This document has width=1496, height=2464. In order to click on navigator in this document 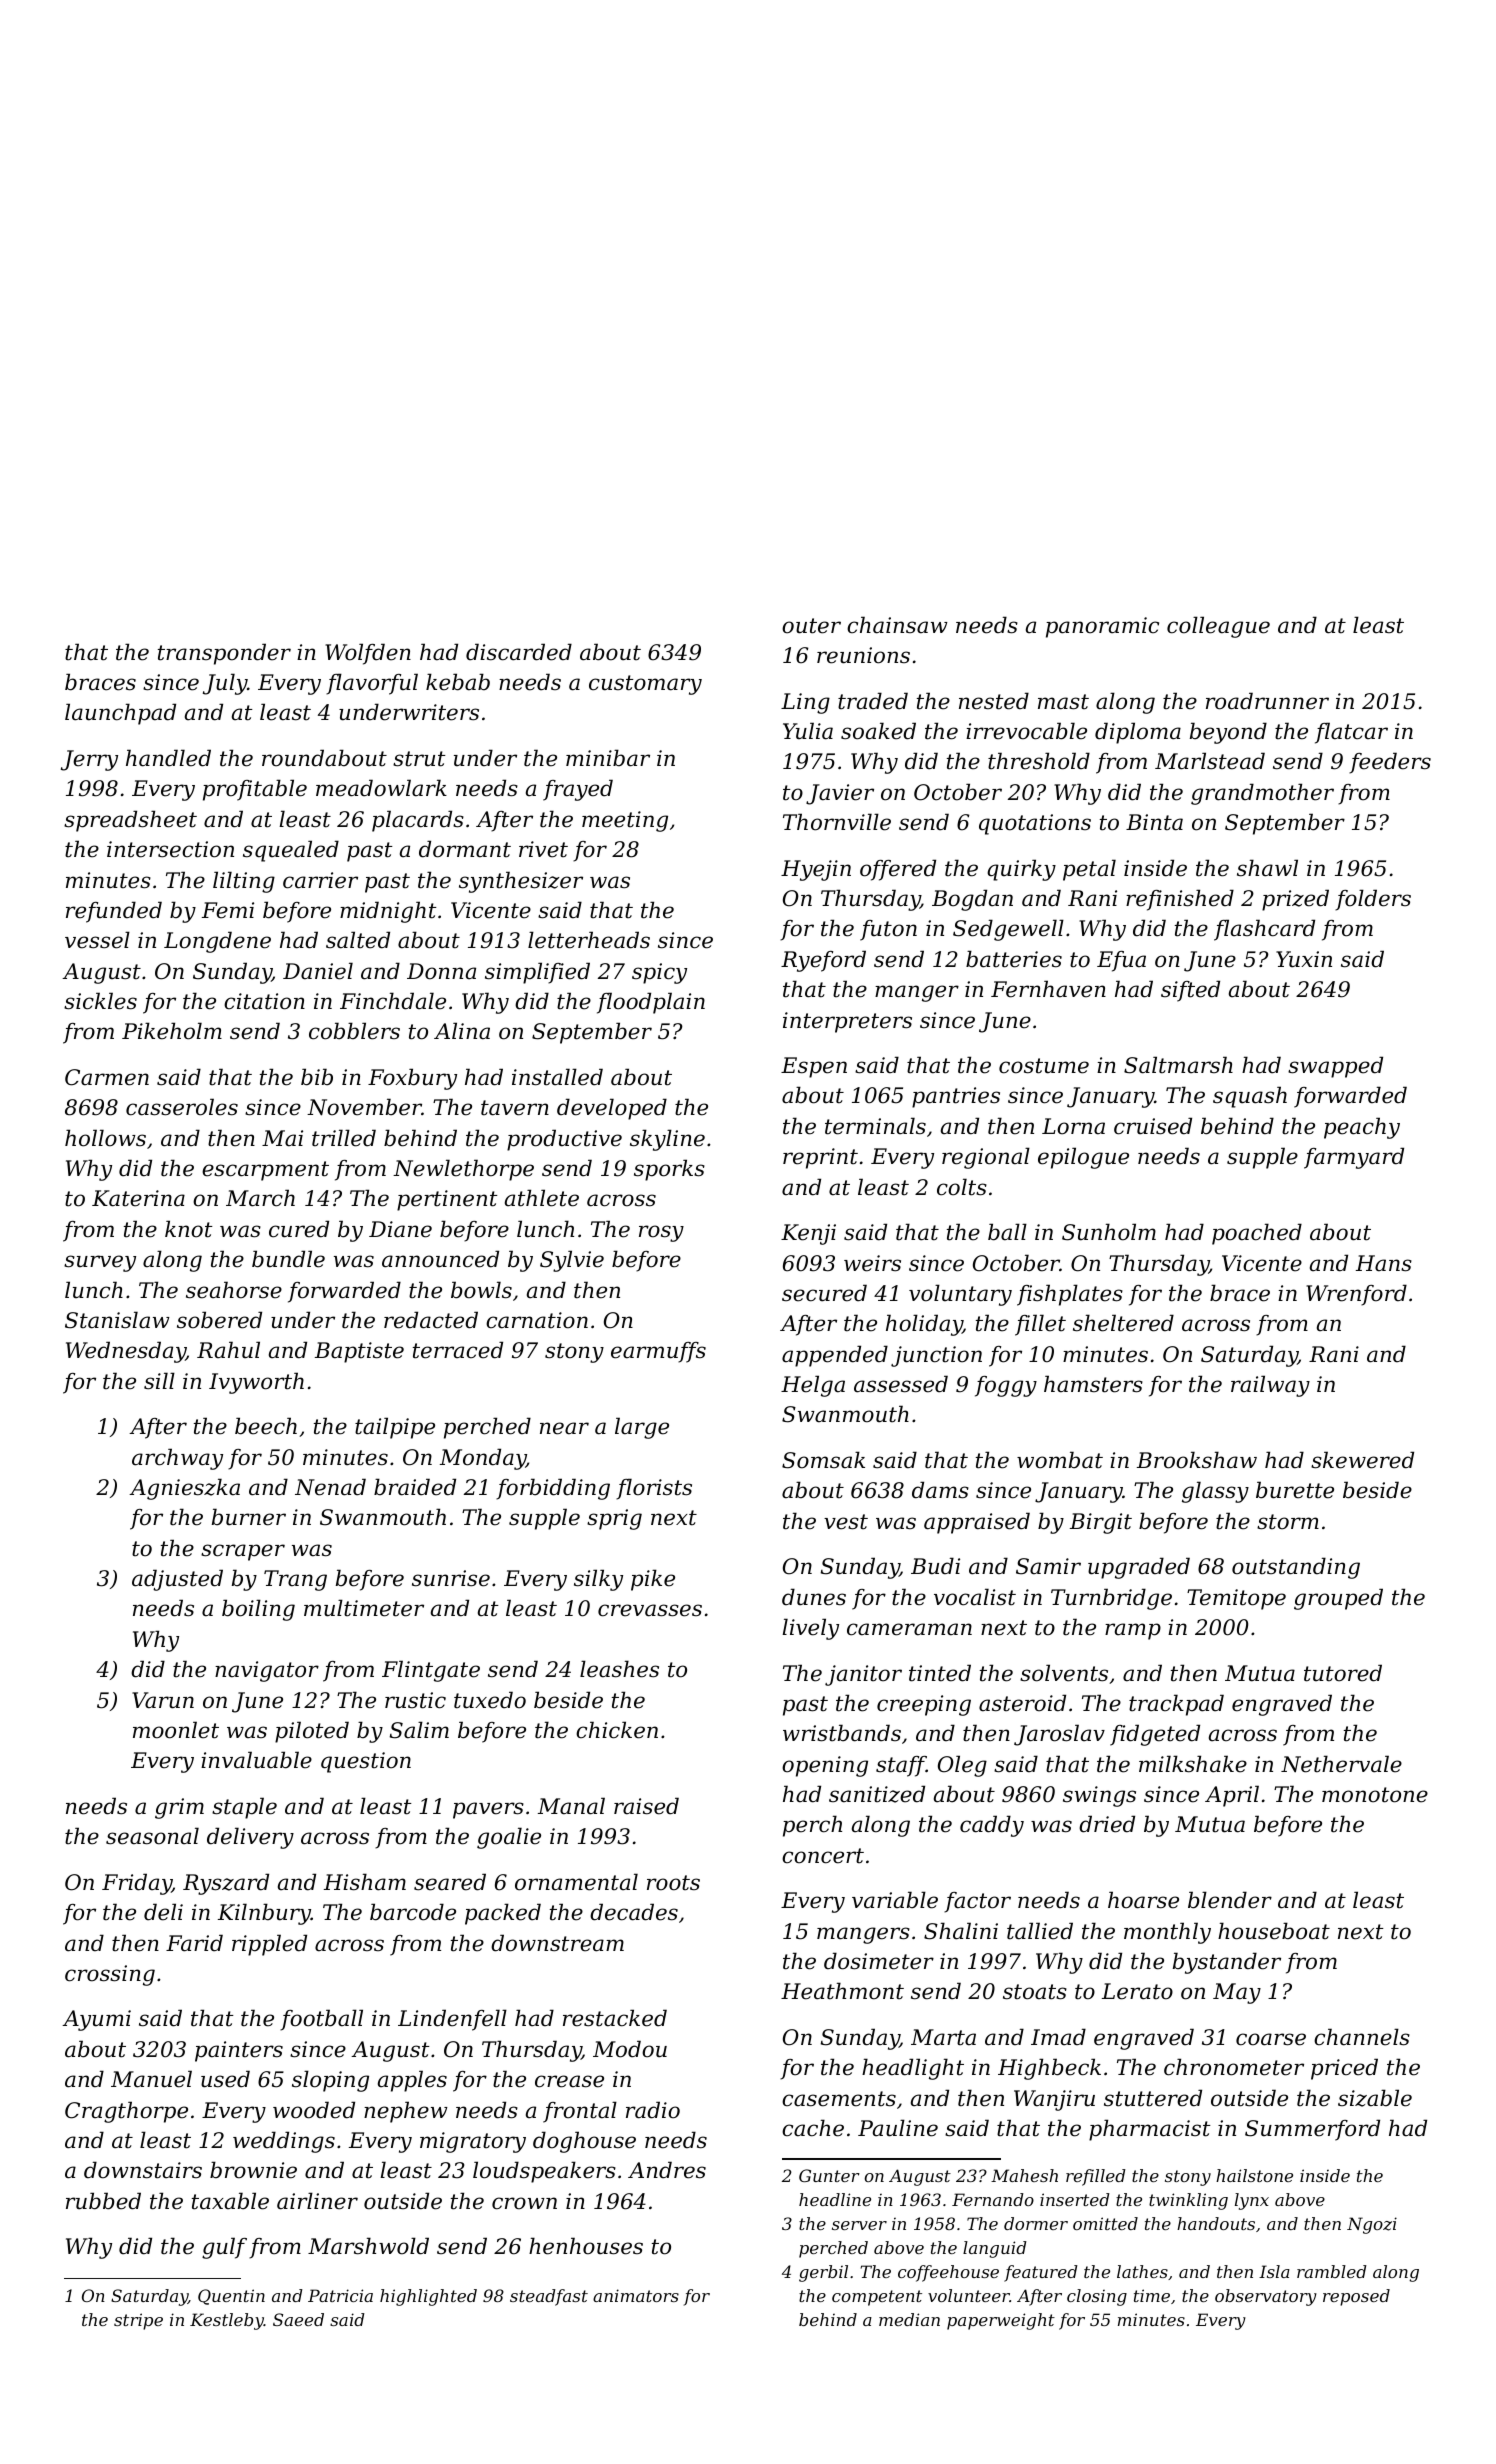, I will do `click(267, 1671)`.
